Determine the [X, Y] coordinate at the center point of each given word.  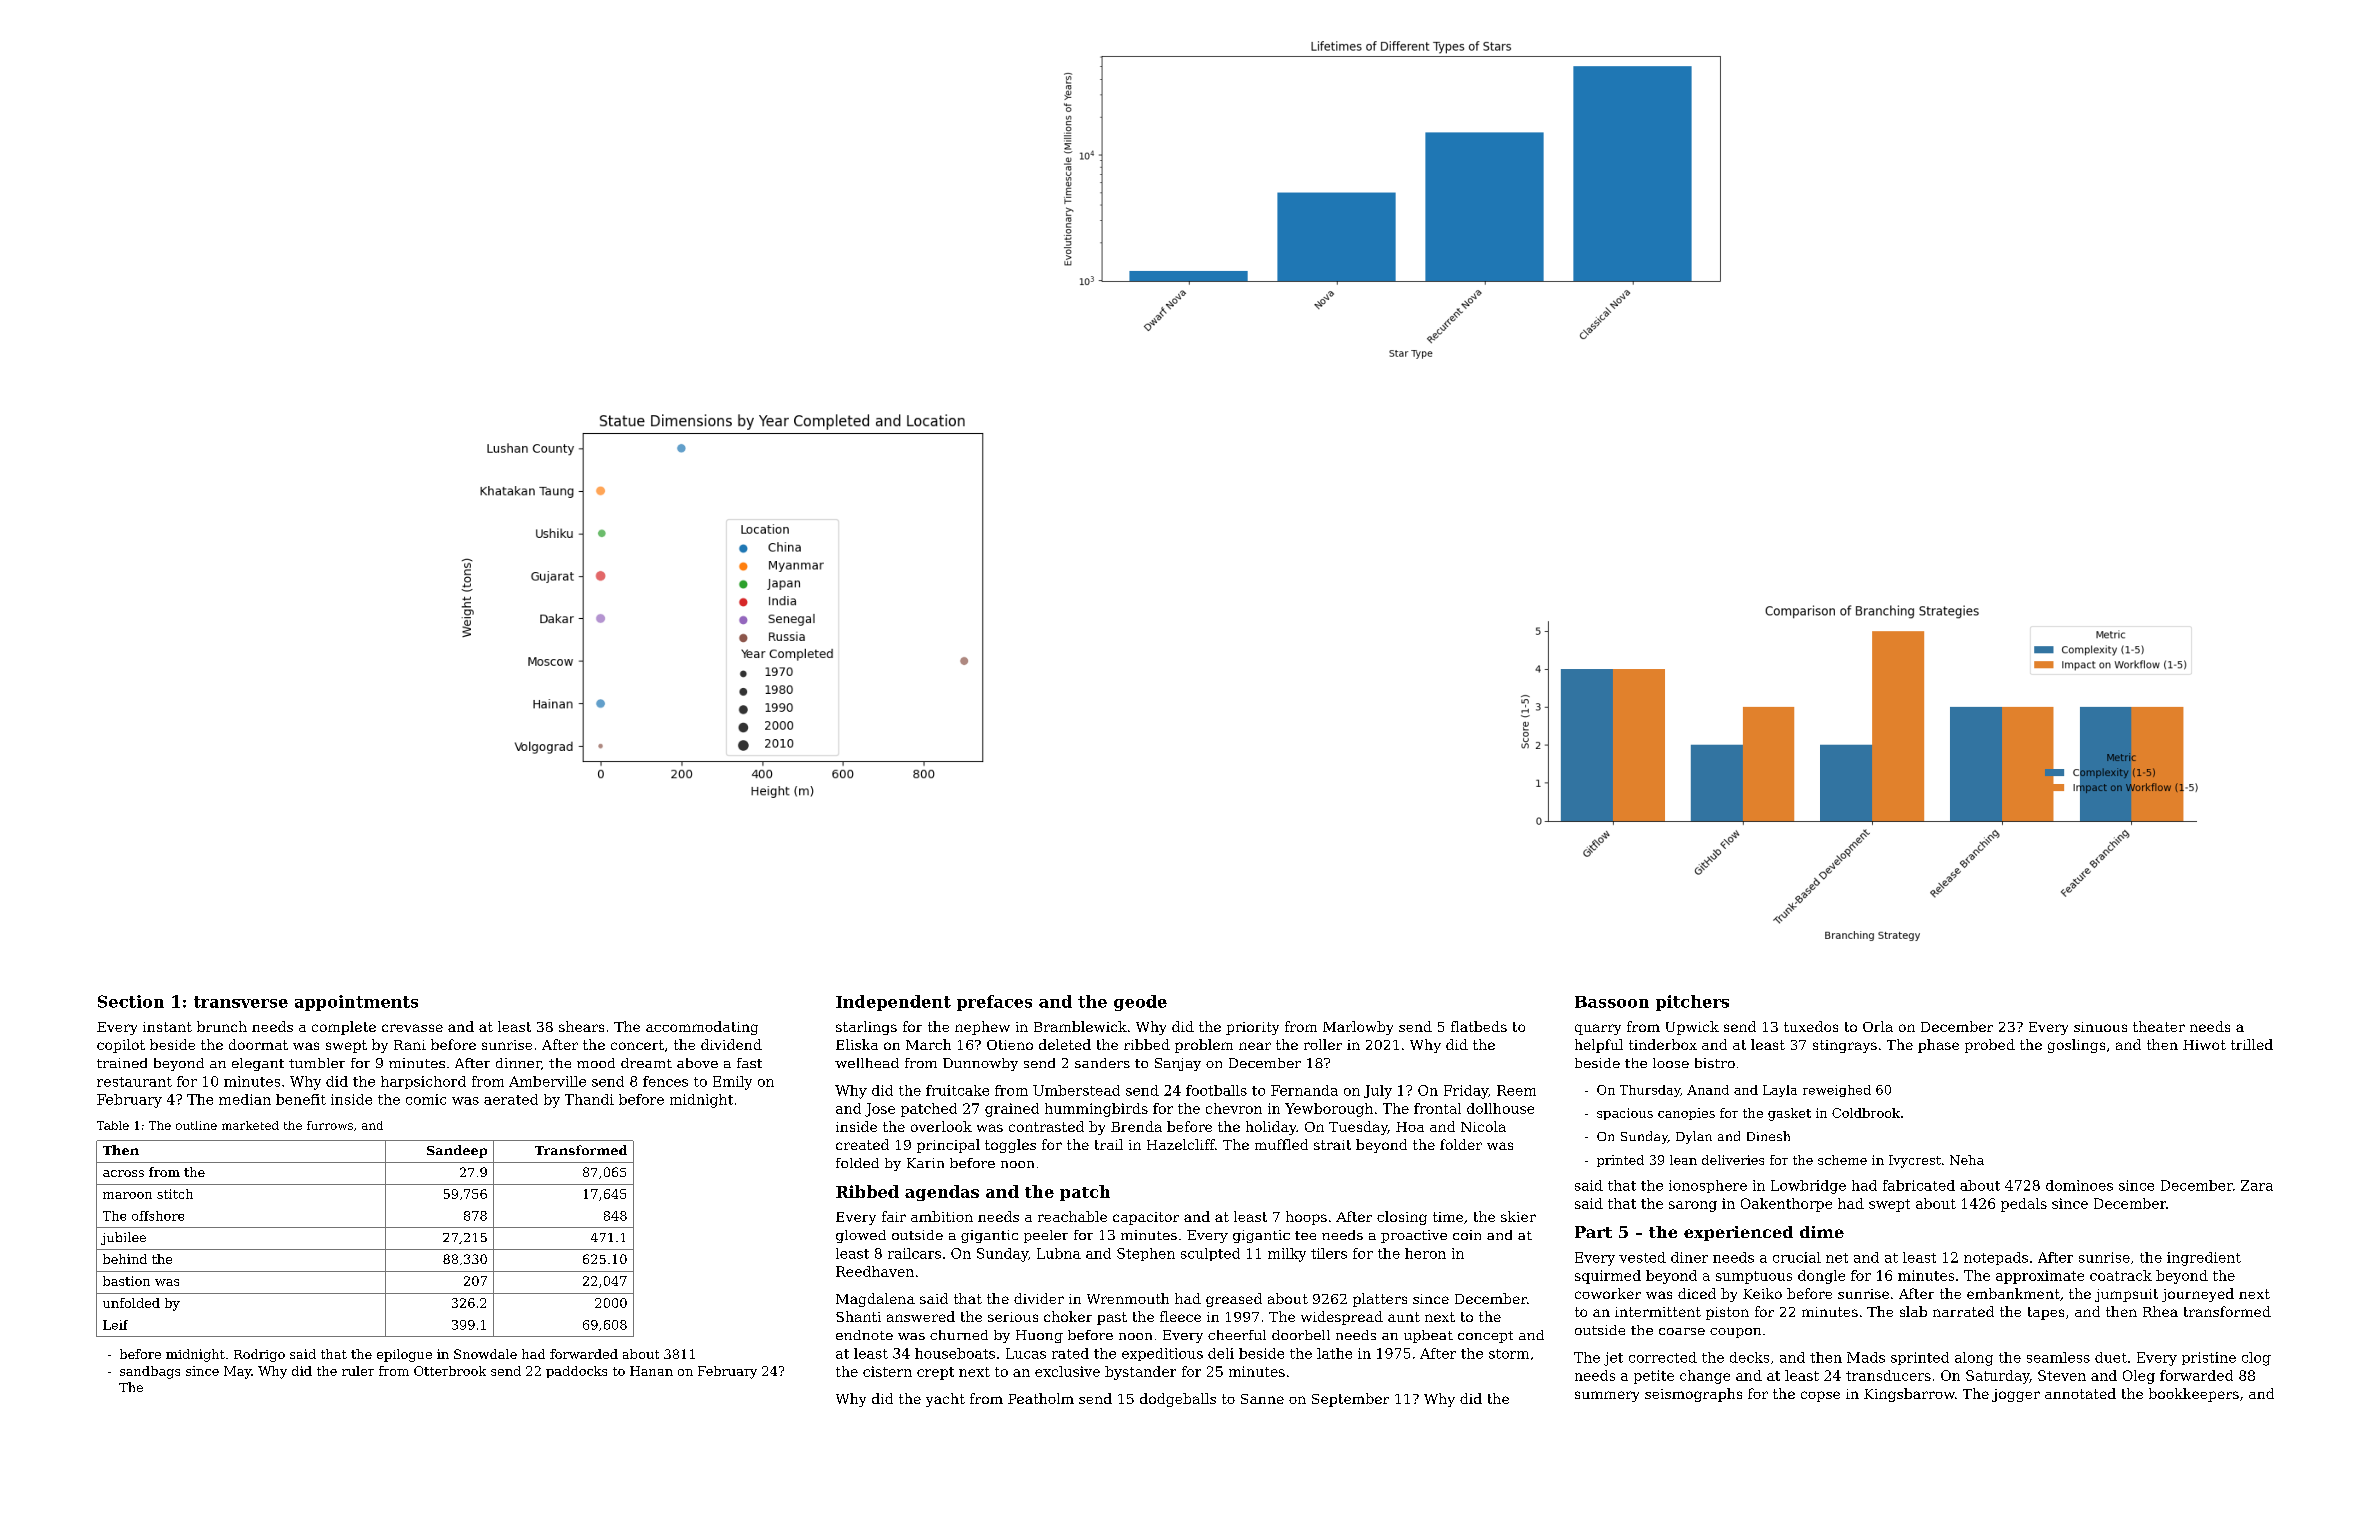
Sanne [1262, 1399]
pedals [2024, 1205]
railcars [914, 1253]
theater [2159, 1026]
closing [1402, 1218]
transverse [241, 1002]
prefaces [994, 1003]
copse [1820, 1396]
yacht [945, 1400]
